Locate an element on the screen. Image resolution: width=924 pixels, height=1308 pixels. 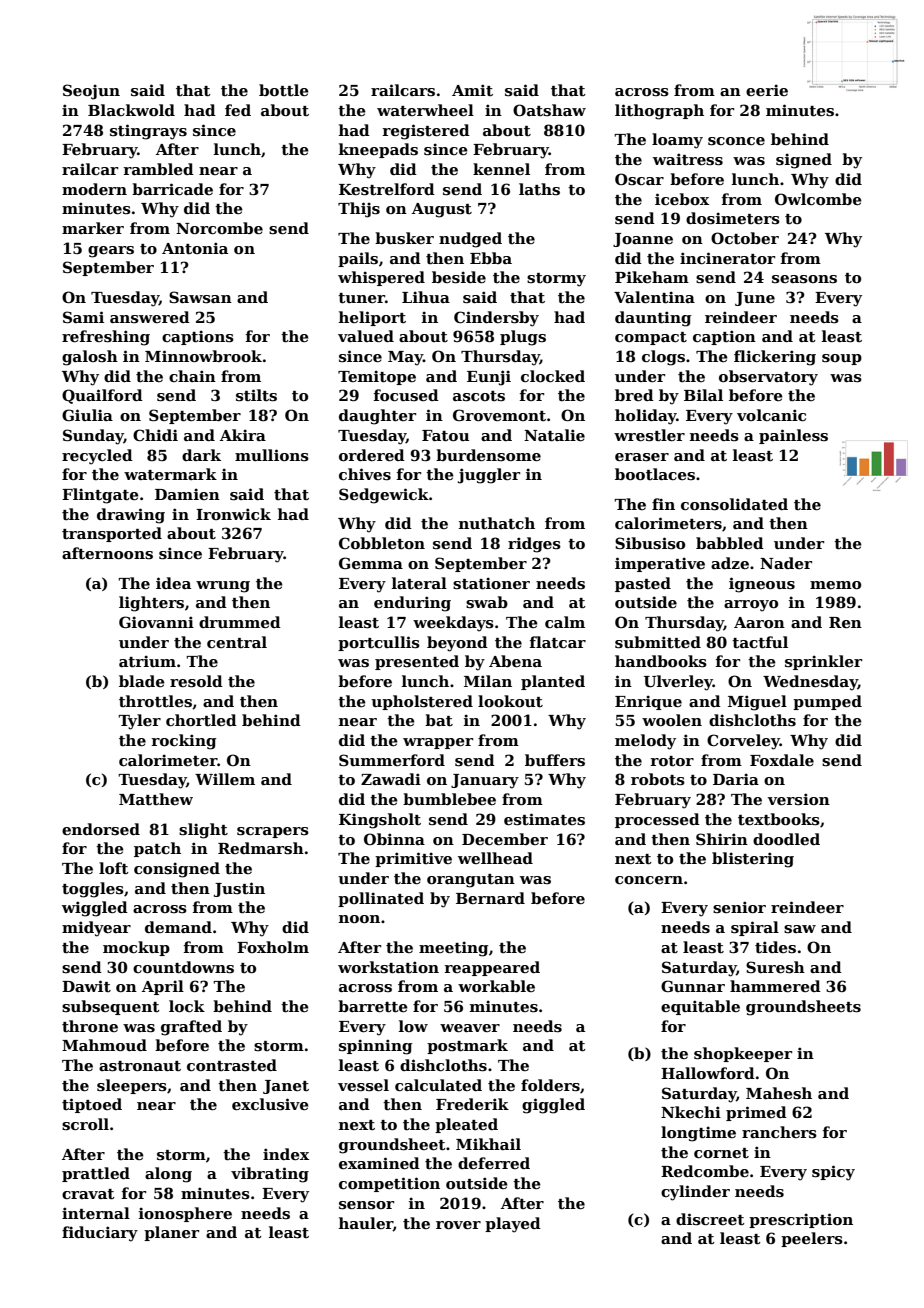
Sawsan is located at coordinates (200, 297).
